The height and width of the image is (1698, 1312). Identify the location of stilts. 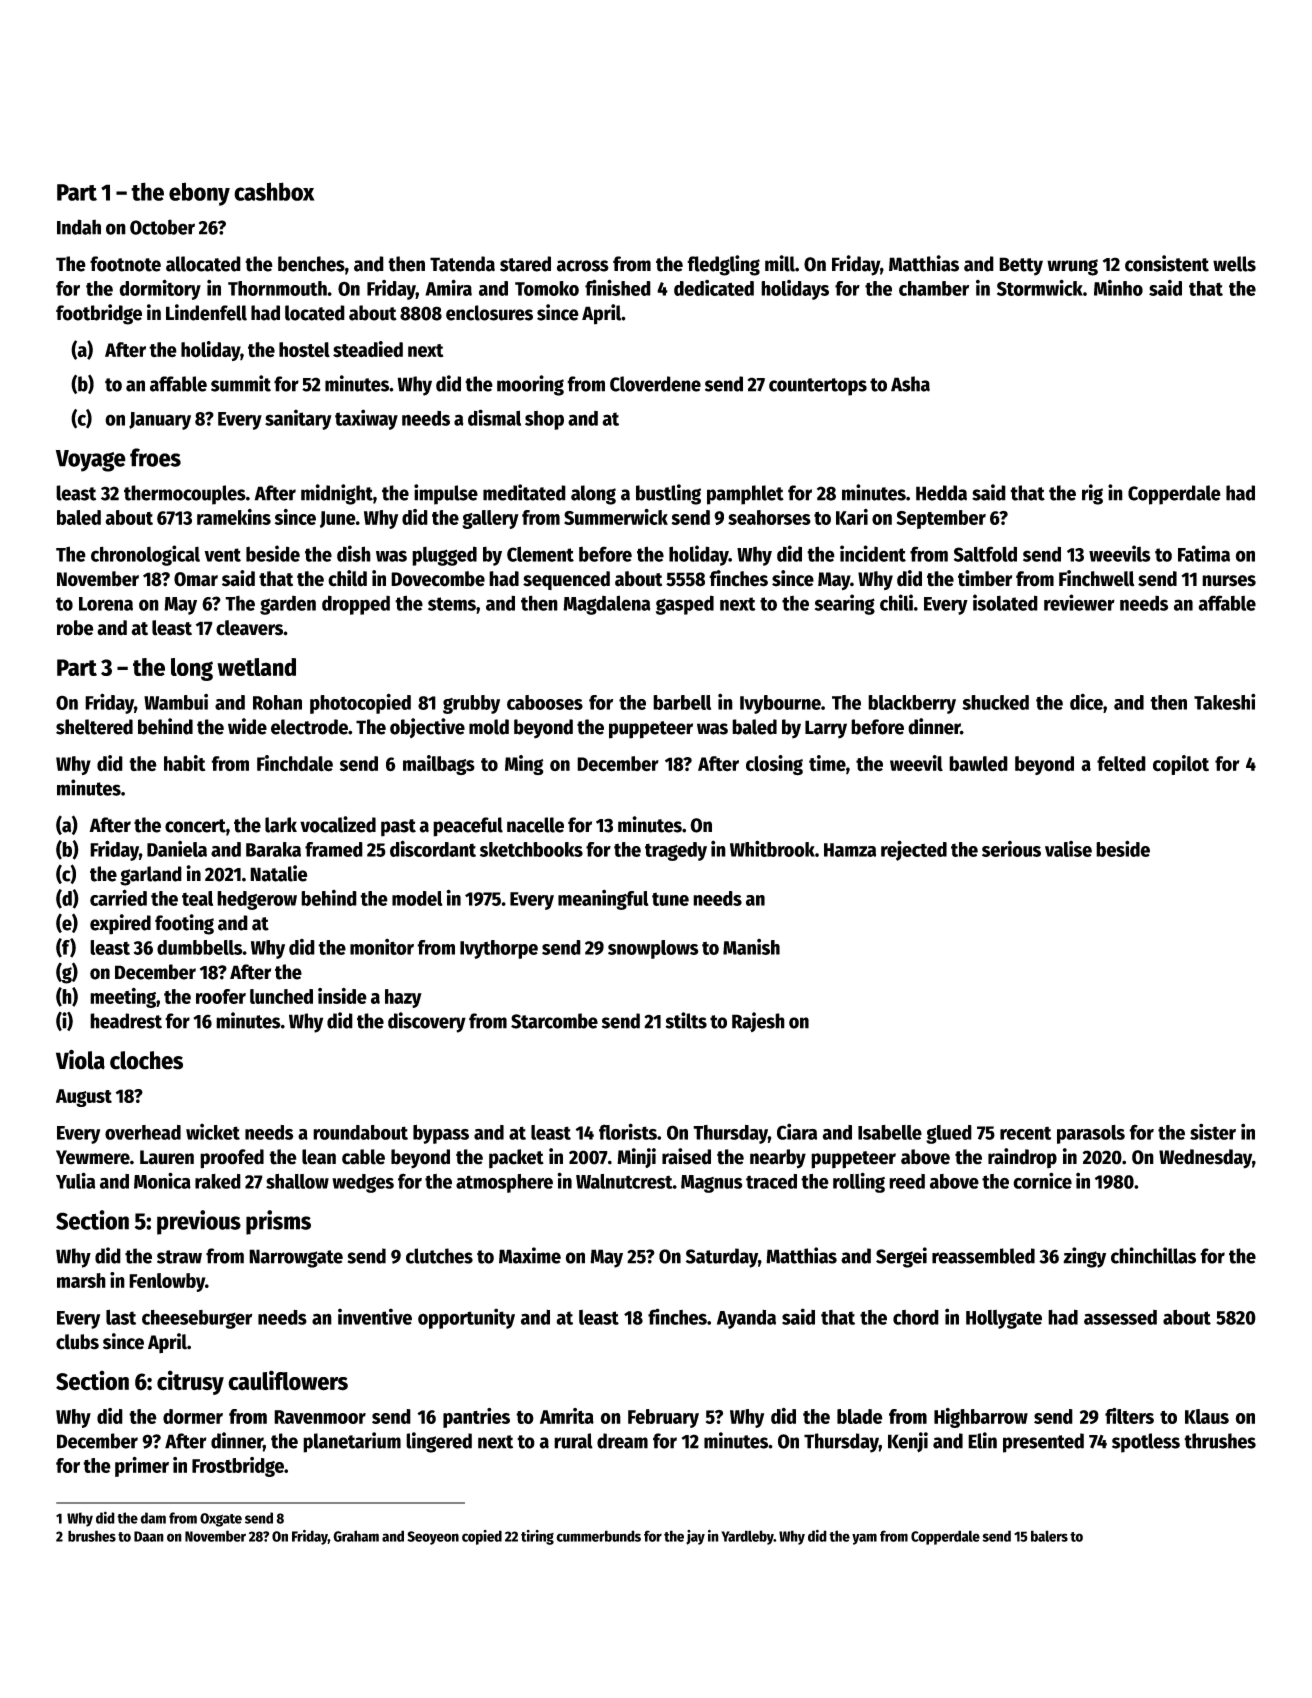
(686, 1020).
